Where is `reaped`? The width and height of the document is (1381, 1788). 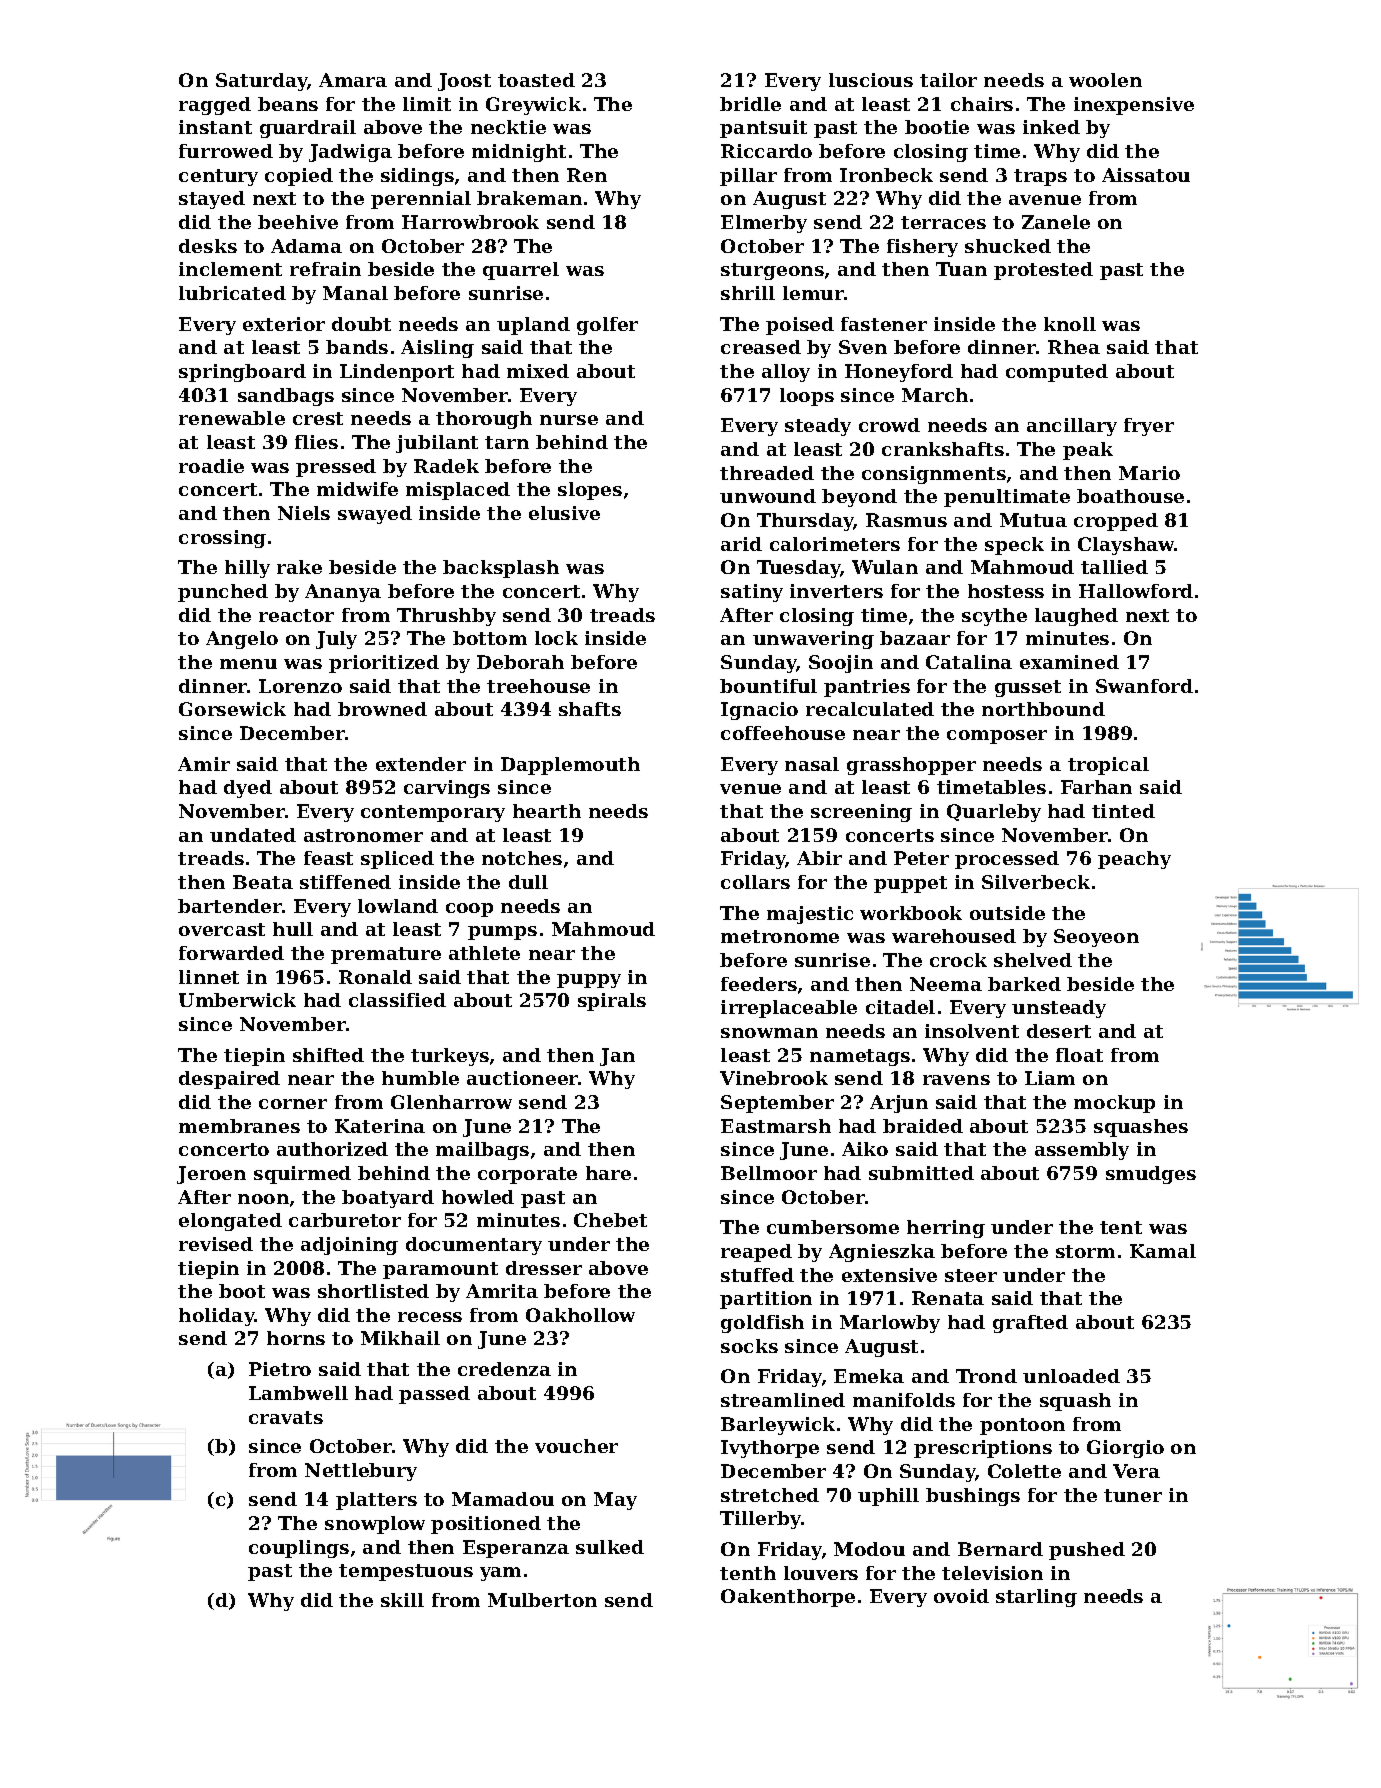
reaped is located at coordinates (756, 1253).
